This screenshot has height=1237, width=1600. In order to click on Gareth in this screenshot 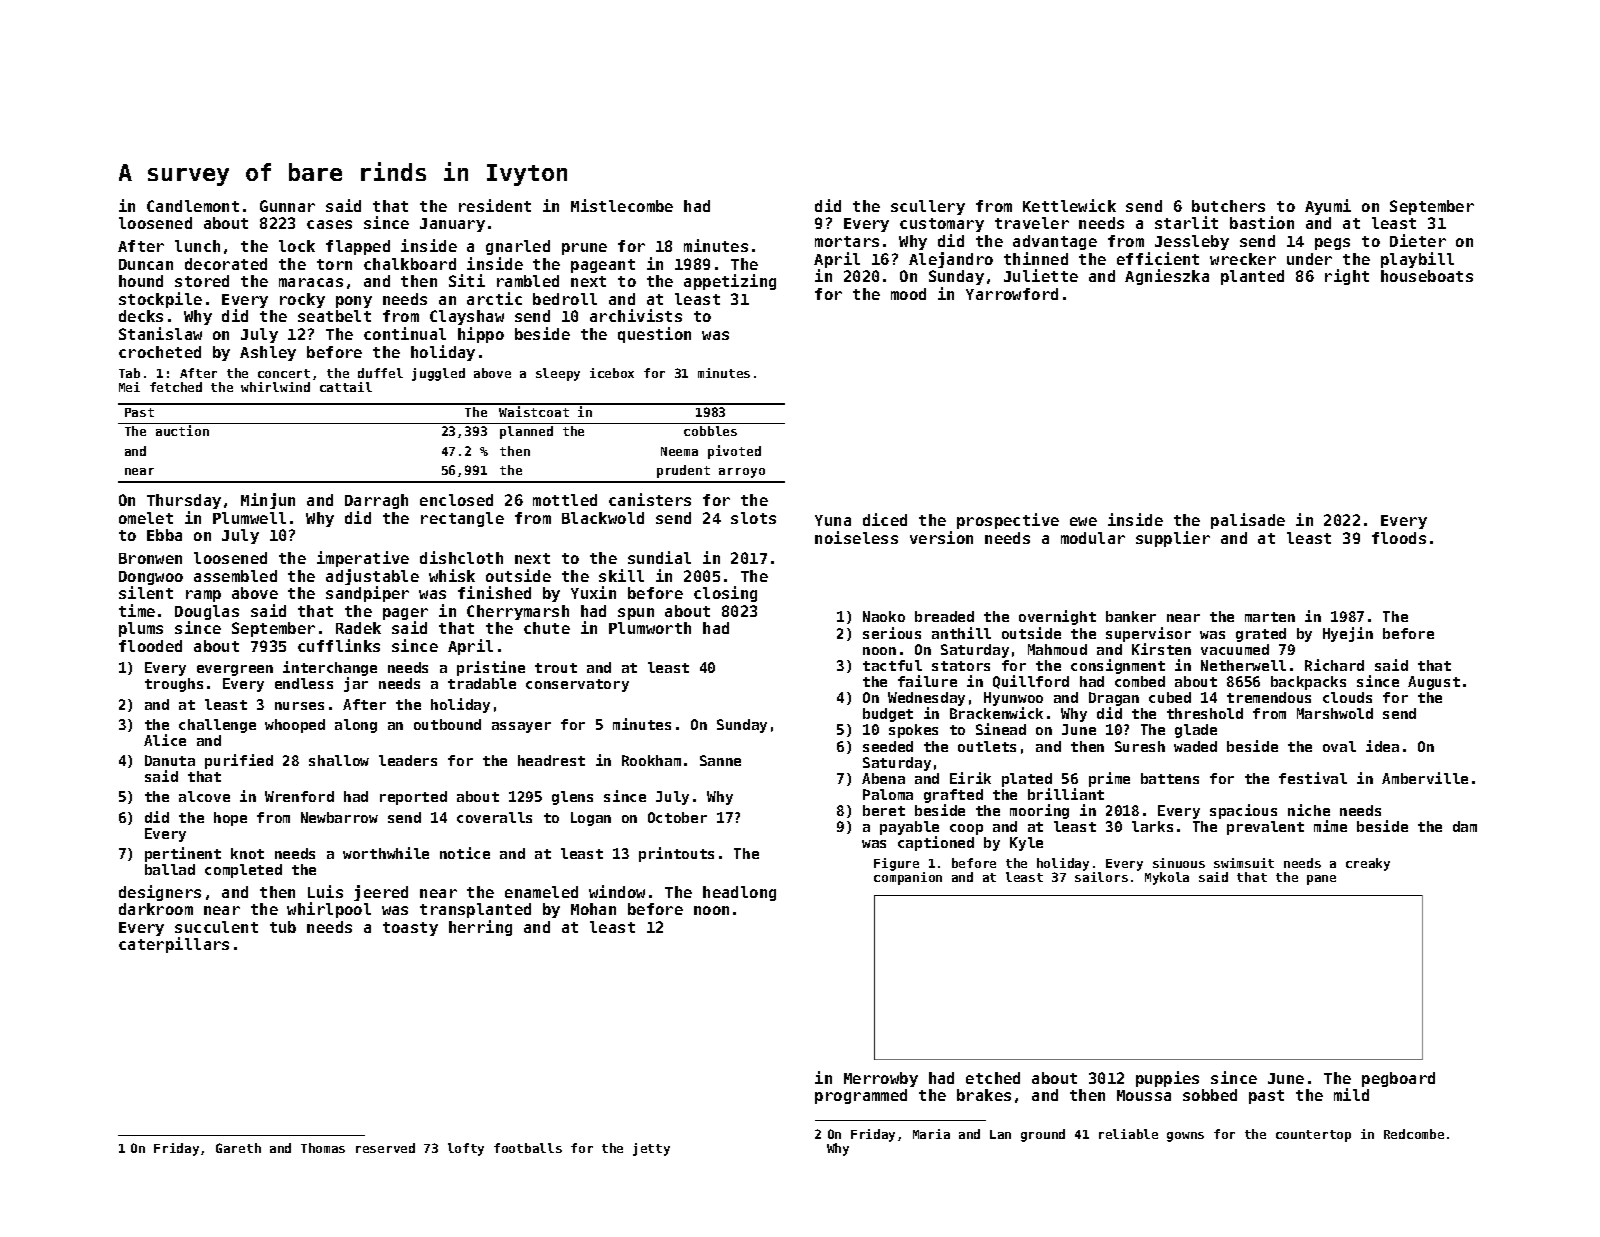, I will do `click(238, 1148)`.
